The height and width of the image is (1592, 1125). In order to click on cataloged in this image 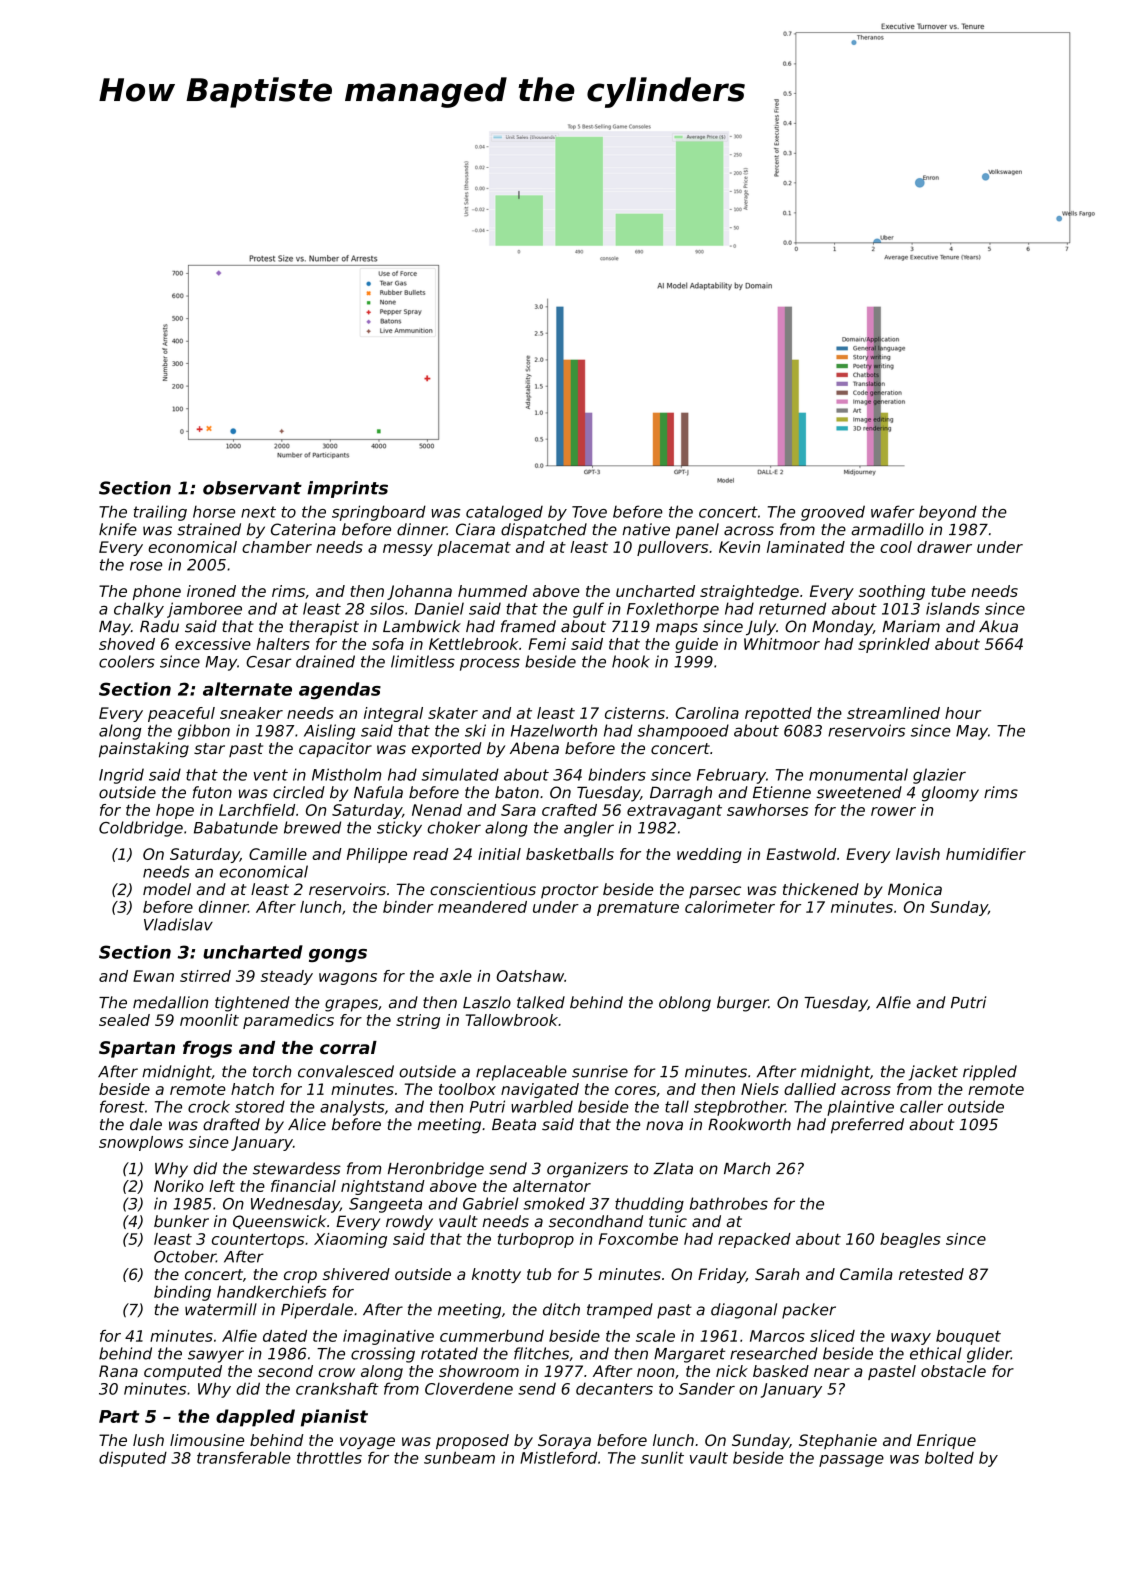, I will do `click(504, 513)`.
